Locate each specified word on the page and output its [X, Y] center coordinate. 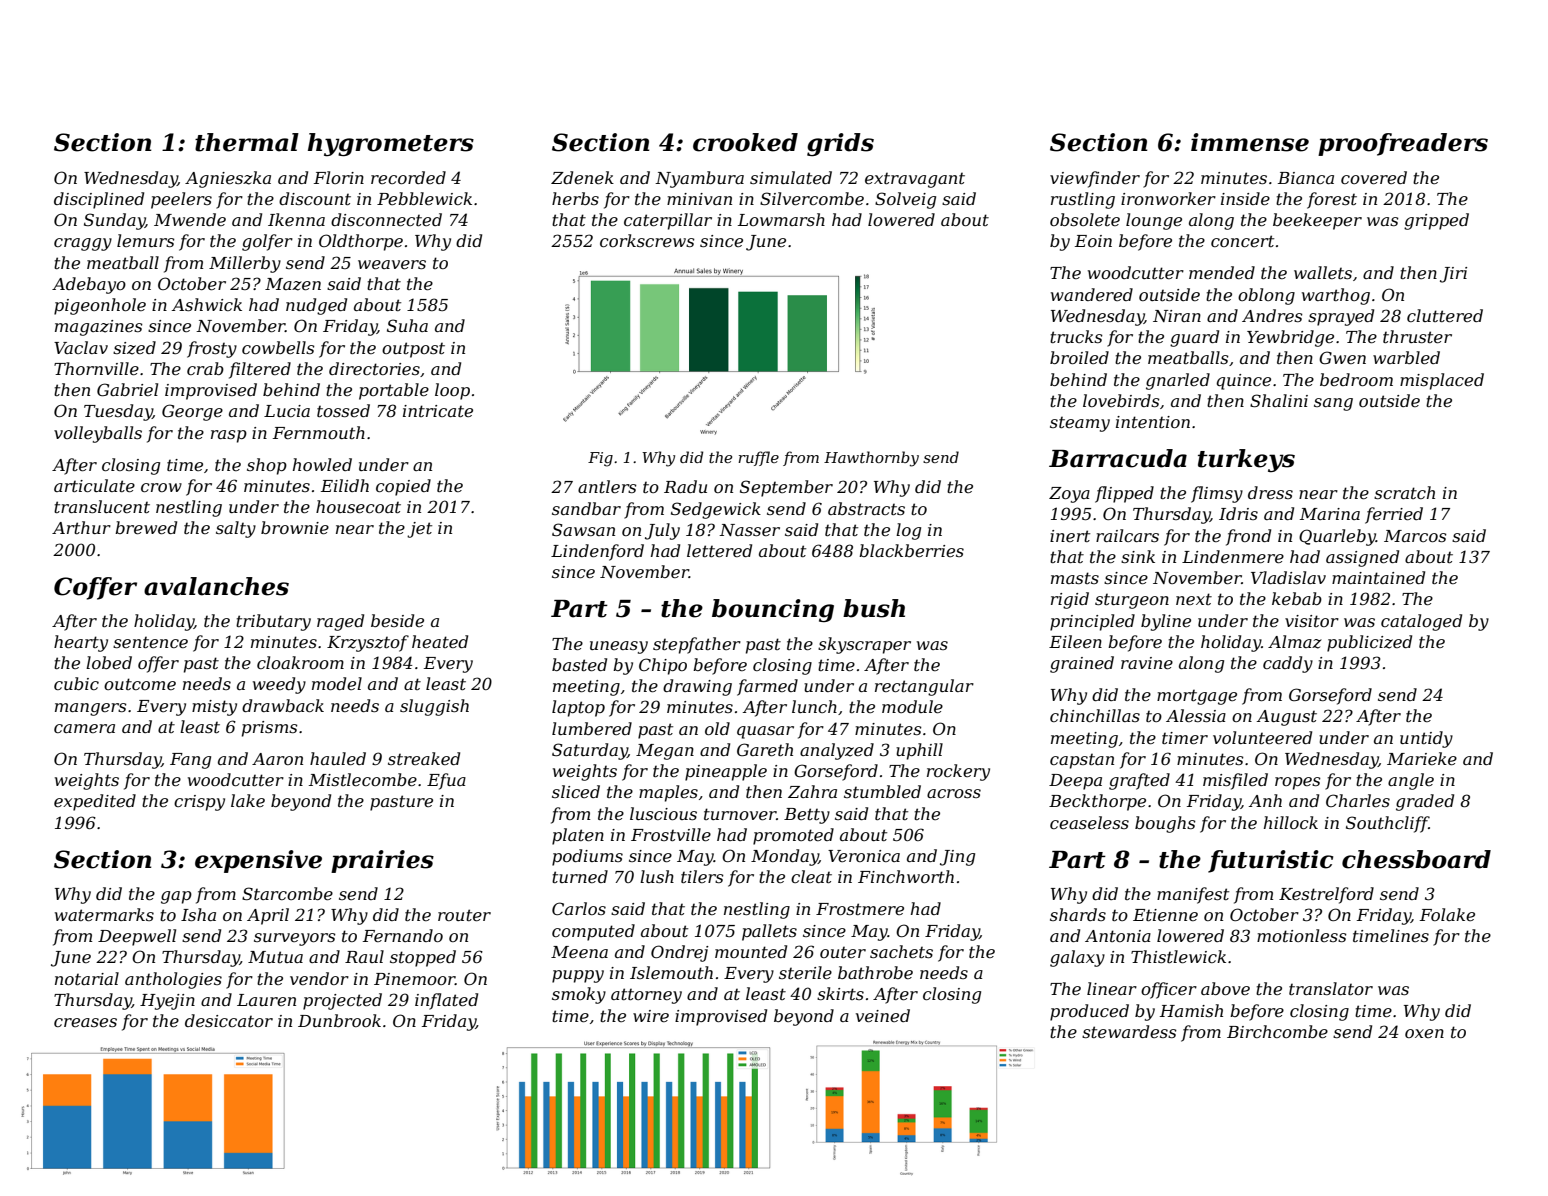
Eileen [1075, 641]
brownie [295, 527]
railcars [1127, 535]
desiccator [229, 1020]
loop [452, 391]
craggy [83, 244]
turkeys [1246, 460]
